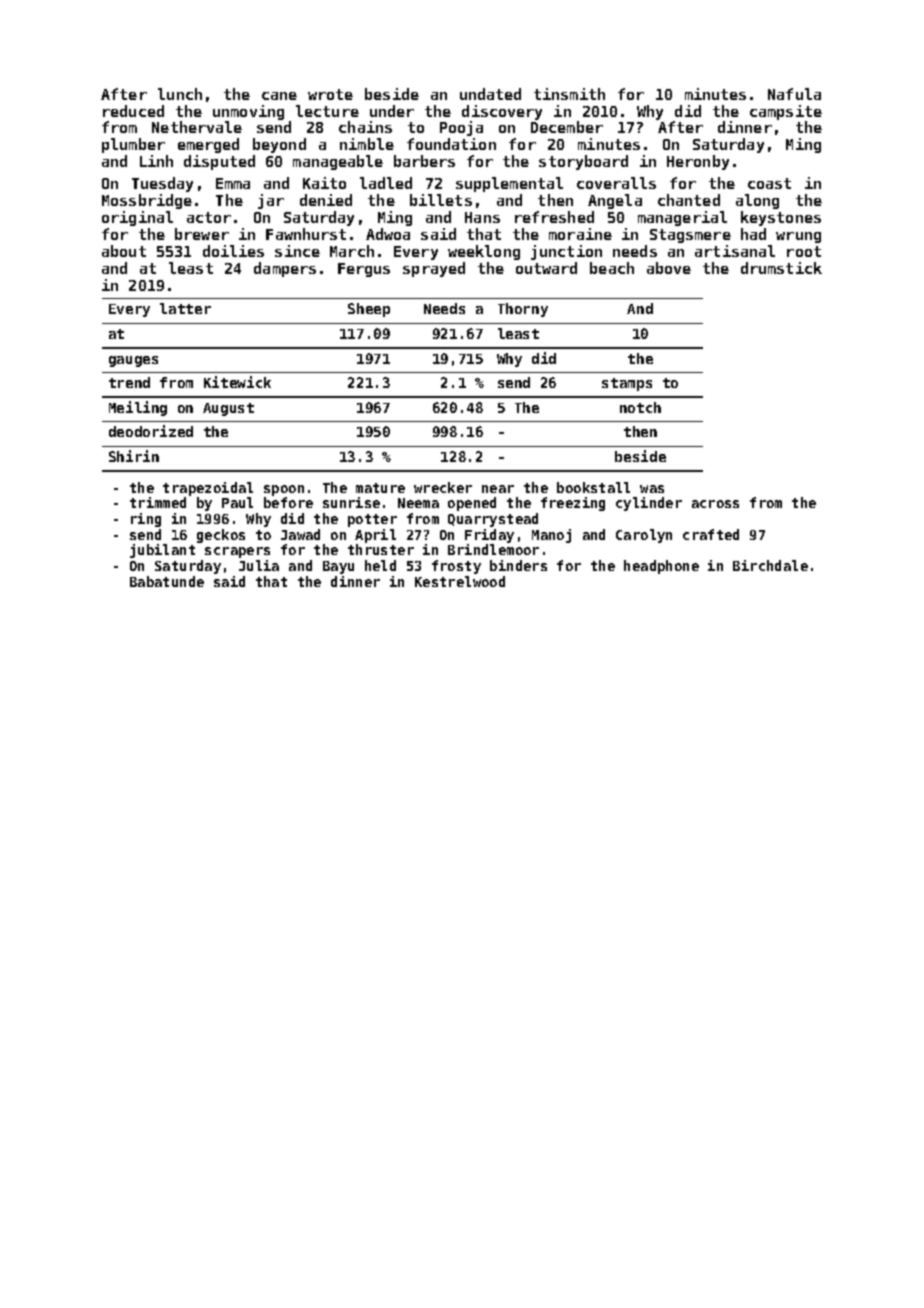 This image has height=1308, width=924. I want to click on August, so click(228, 409).
